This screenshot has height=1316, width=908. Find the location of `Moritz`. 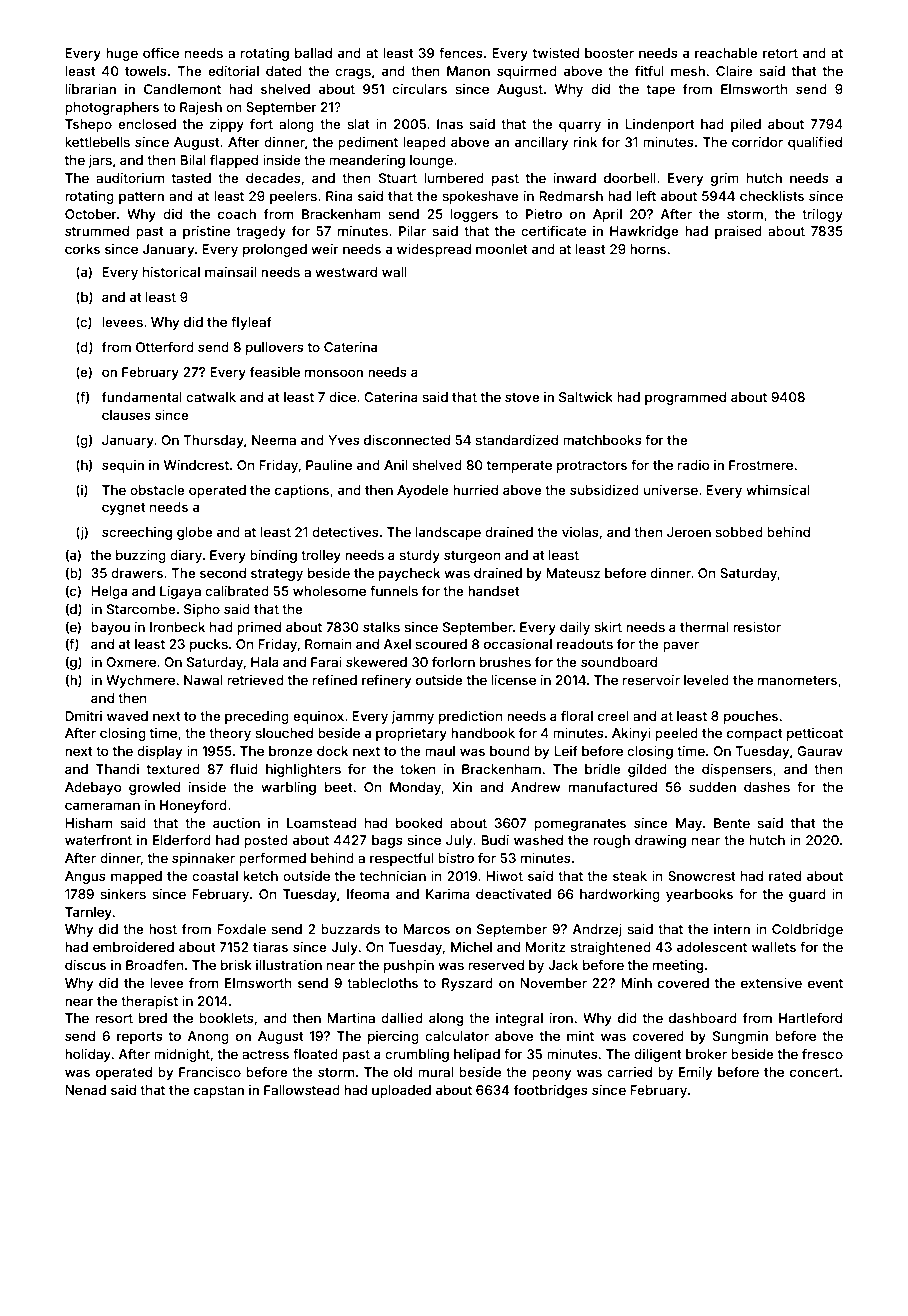

Moritz is located at coordinates (545, 947).
